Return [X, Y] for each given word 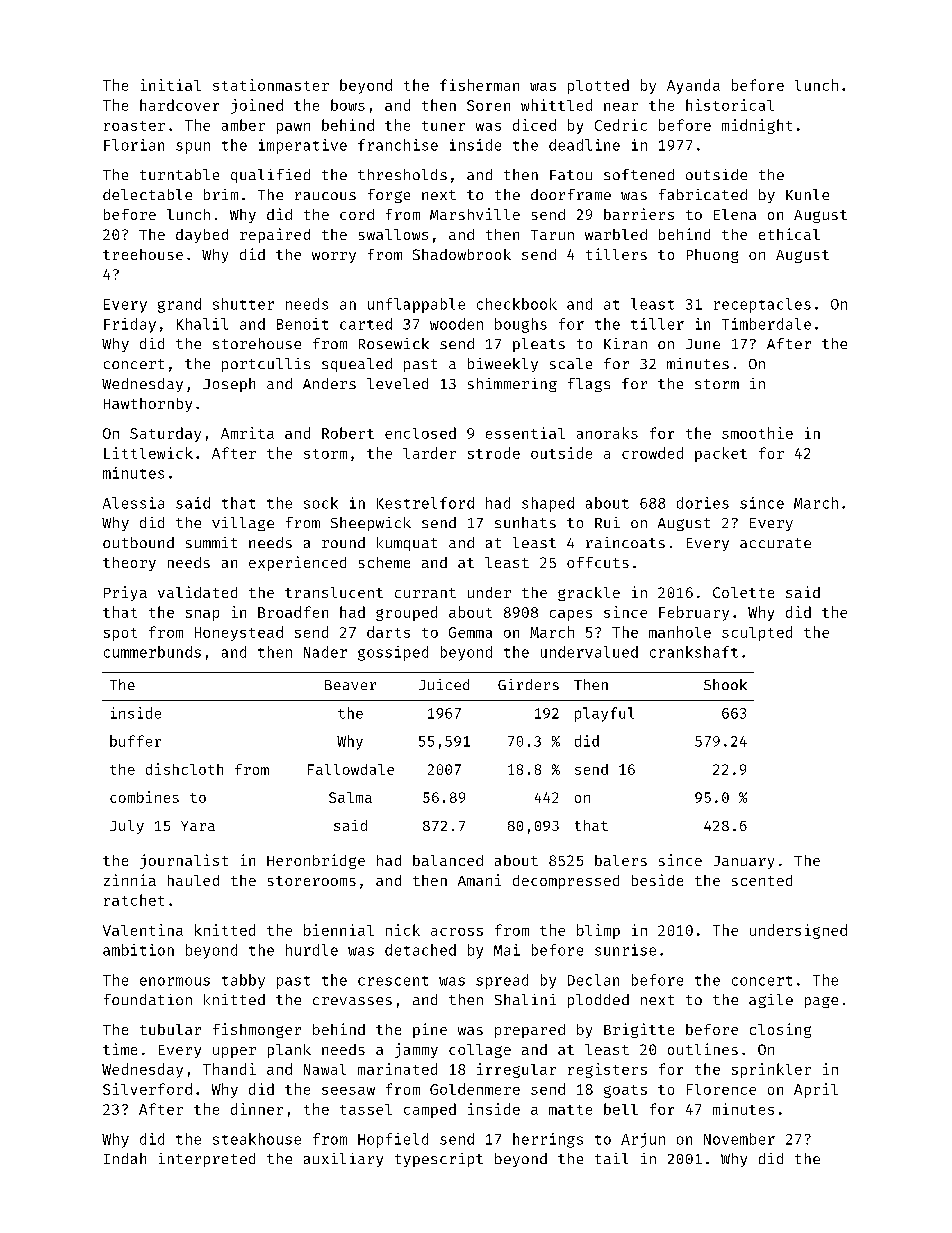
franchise [398, 145]
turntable [179, 174]
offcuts [598, 562]
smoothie [757, 433]
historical [730, 105]
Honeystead [239, 633]
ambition [138, 950]
